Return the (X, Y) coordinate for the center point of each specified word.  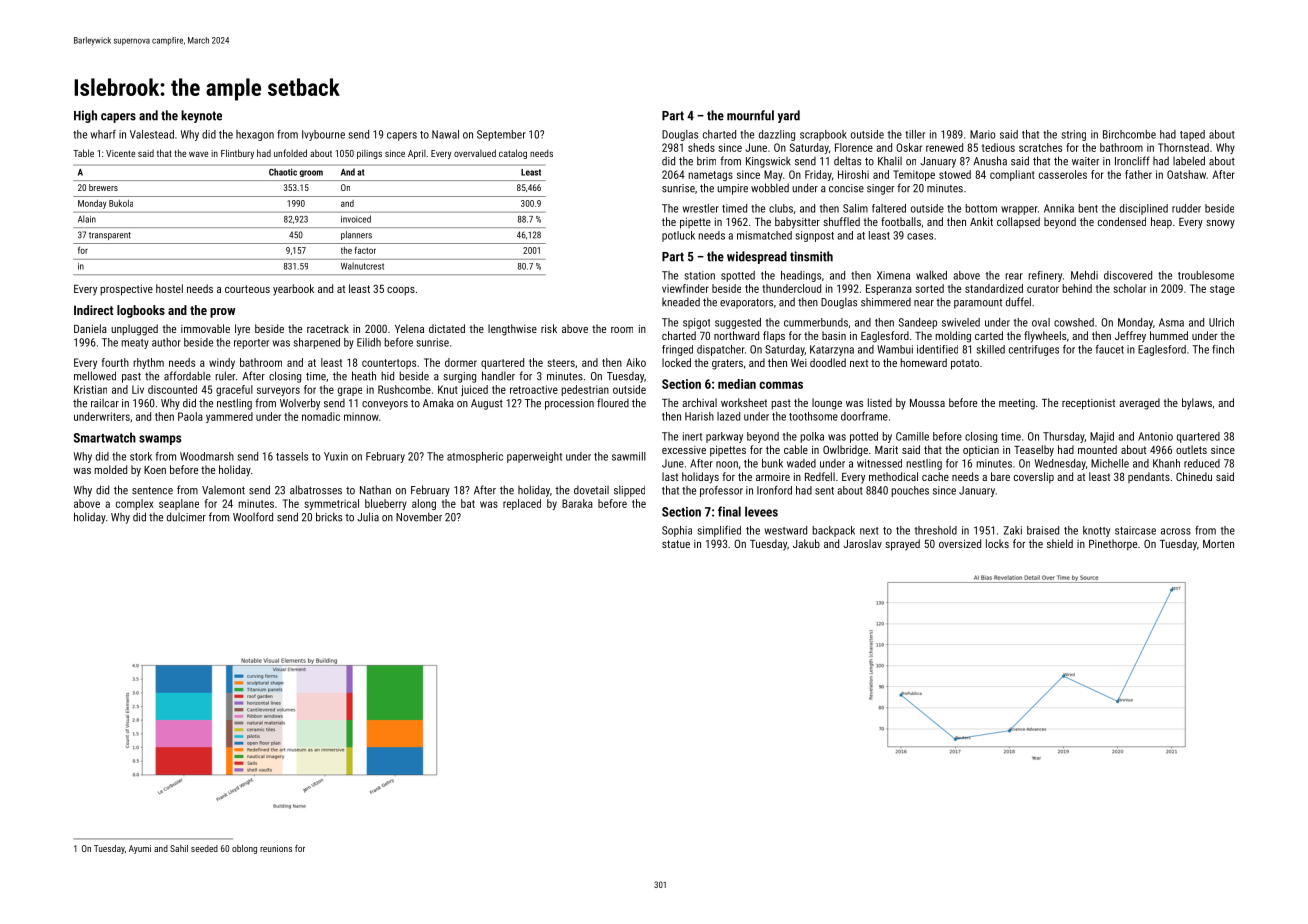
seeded (204, 848)
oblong (244, 849)
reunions (276, 848)
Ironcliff (1132, 161)
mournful (750, 115)
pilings (369, 154)
